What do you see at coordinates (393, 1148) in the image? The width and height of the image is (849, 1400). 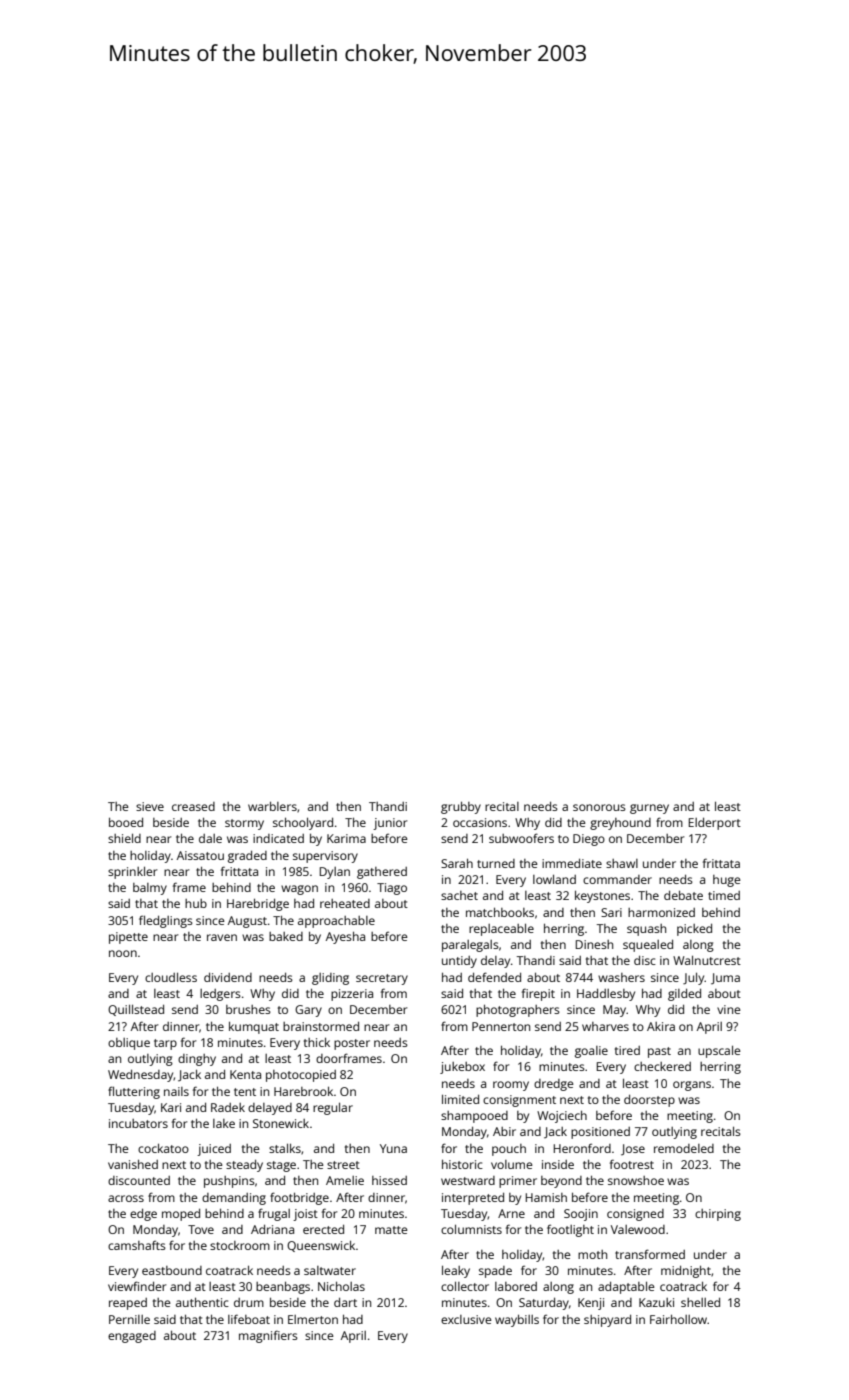 I see `Yuna` at bounding box center [393, 1148].
